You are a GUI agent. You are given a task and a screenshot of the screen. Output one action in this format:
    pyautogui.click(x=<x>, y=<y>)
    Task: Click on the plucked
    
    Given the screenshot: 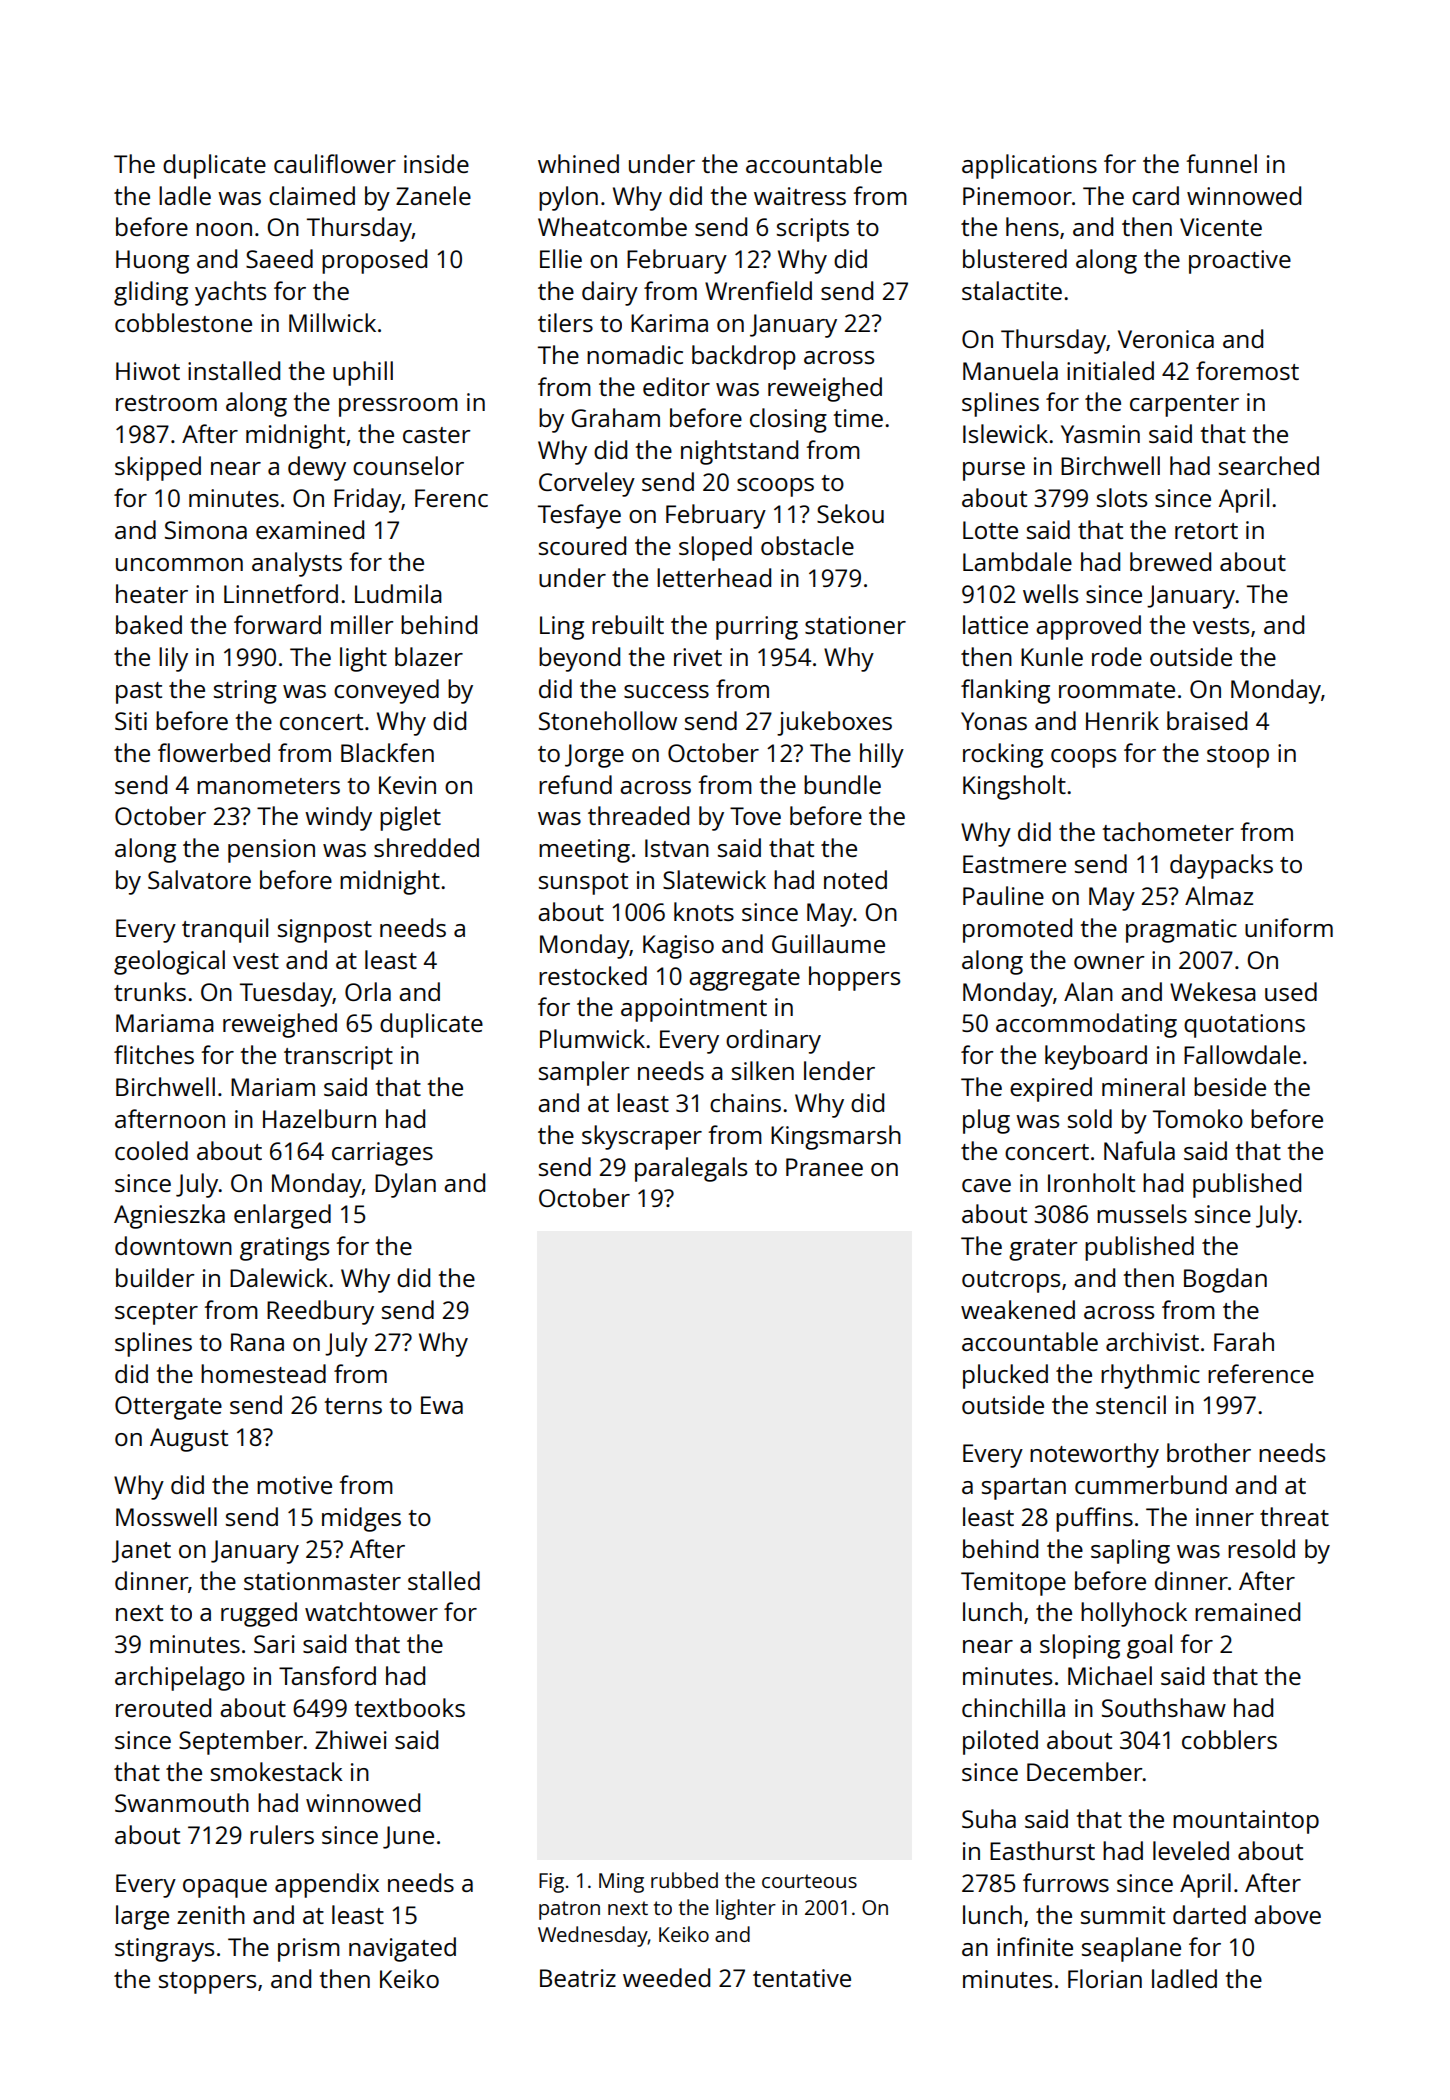 What is the action you would take?
    pyautogui.click(x=1005, y=1376)
